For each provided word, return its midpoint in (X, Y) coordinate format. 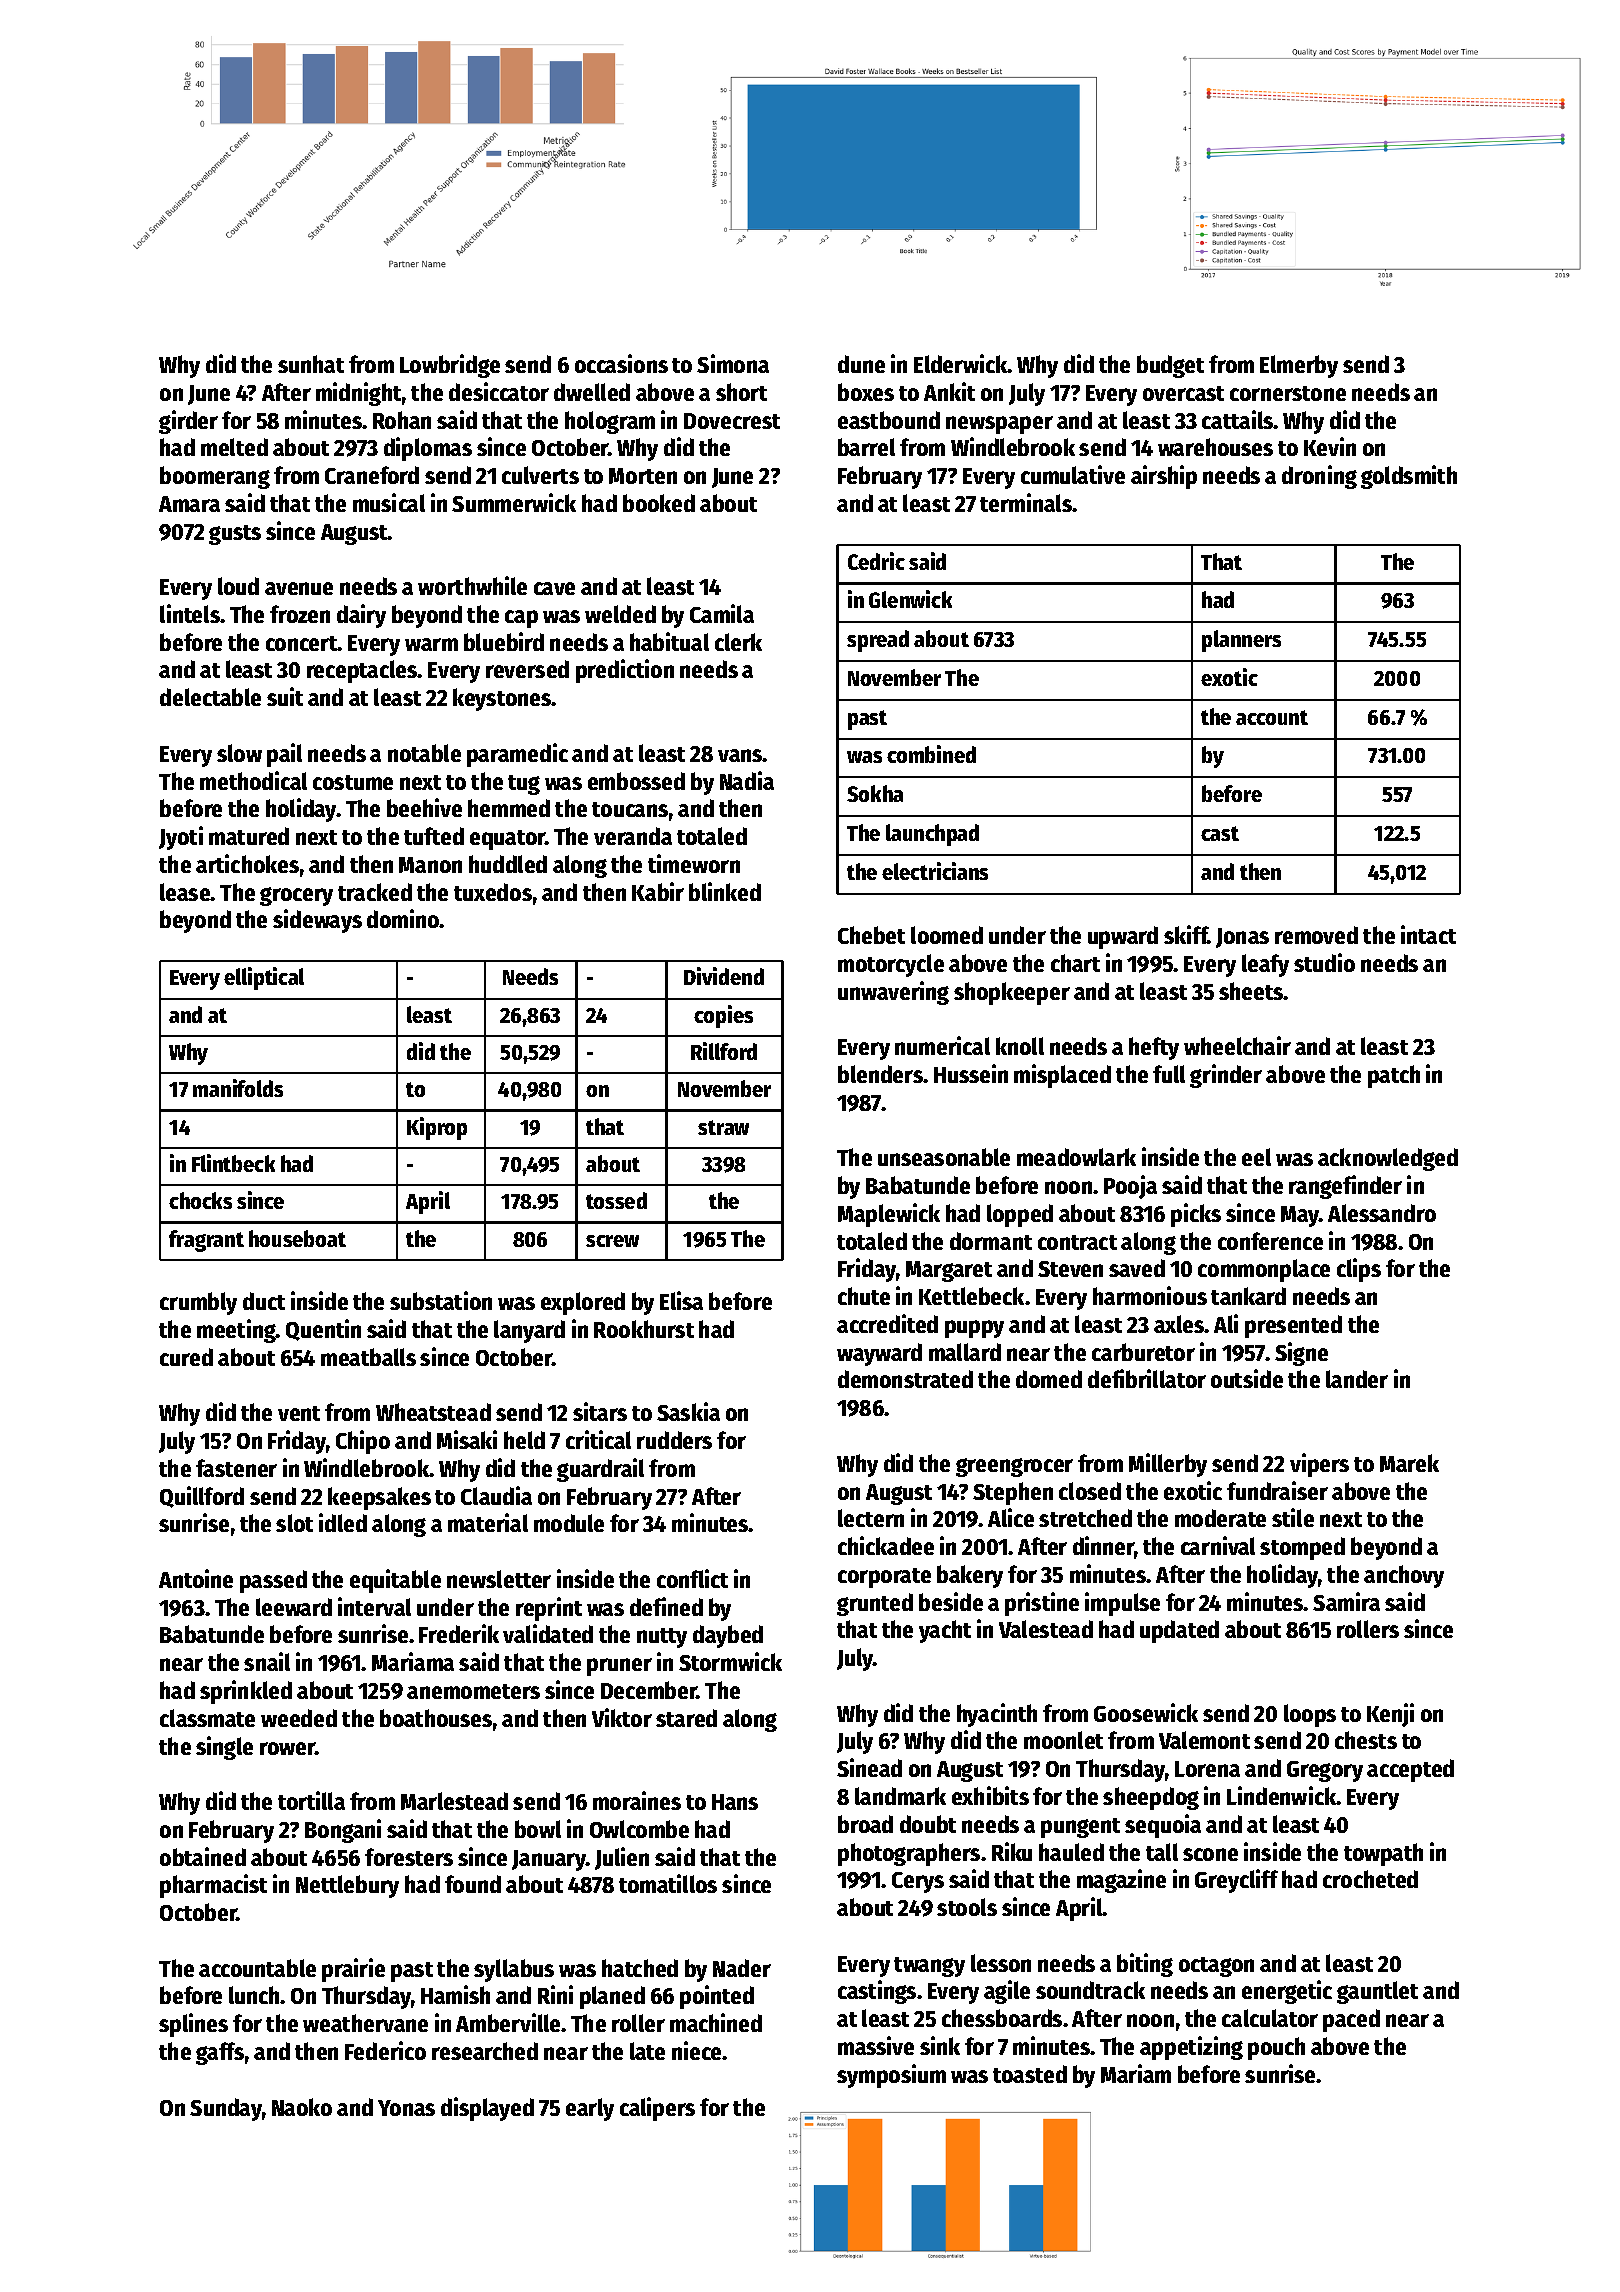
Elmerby (1299, 366)
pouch (1276, 2048)
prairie (353, 1970)
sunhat (311, 364)
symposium (891, 2076)
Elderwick (961, 363)
